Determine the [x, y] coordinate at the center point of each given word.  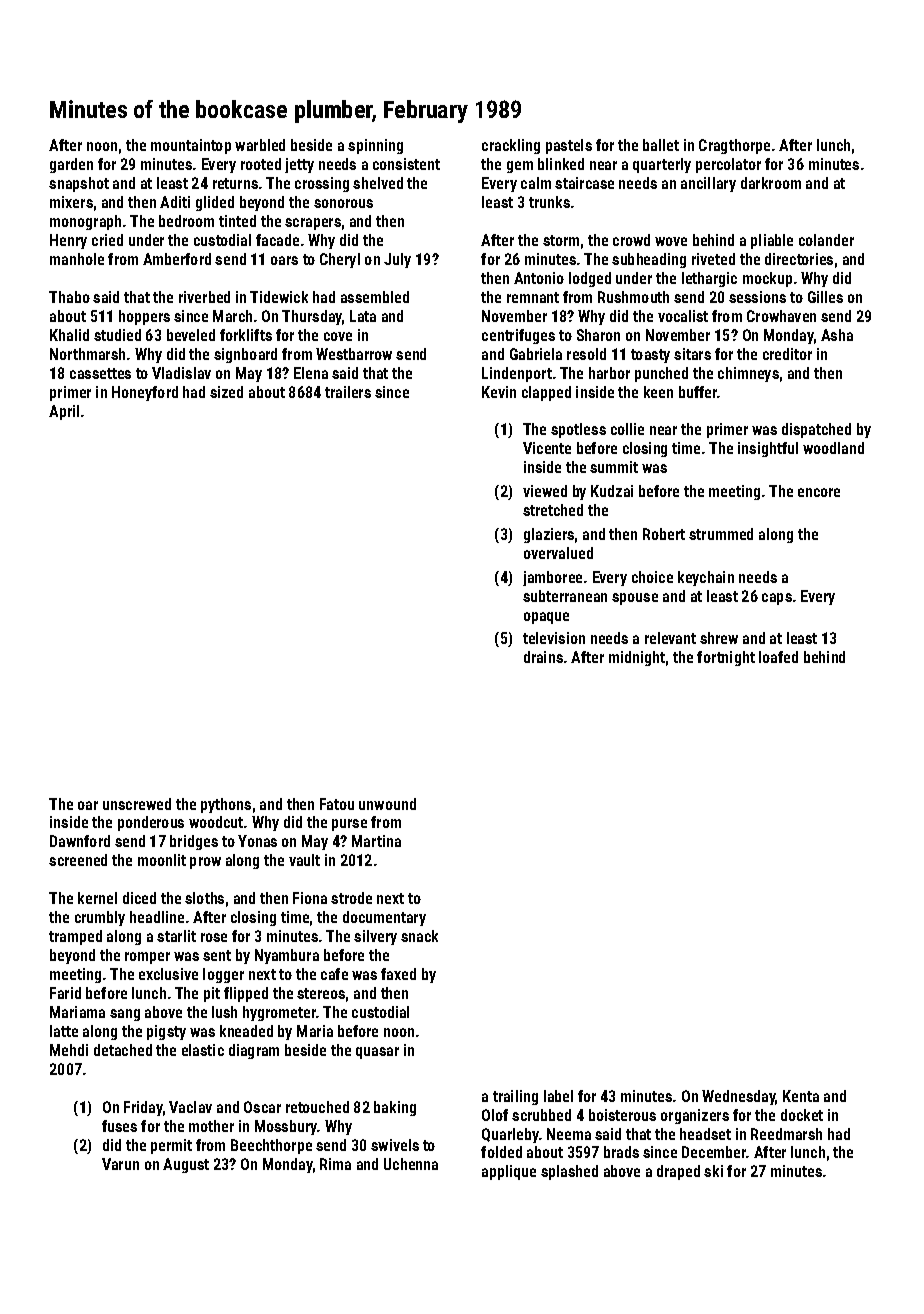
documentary [384, 918]
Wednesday [739, 1097]
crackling [511, 146]
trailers [348, 392]
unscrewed [137, 804]
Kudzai [612, 491]
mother [211, 1126]
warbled [260, 145]
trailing [515, 1097]
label [558, 1096]
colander [826, 240]
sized [226, 392]
